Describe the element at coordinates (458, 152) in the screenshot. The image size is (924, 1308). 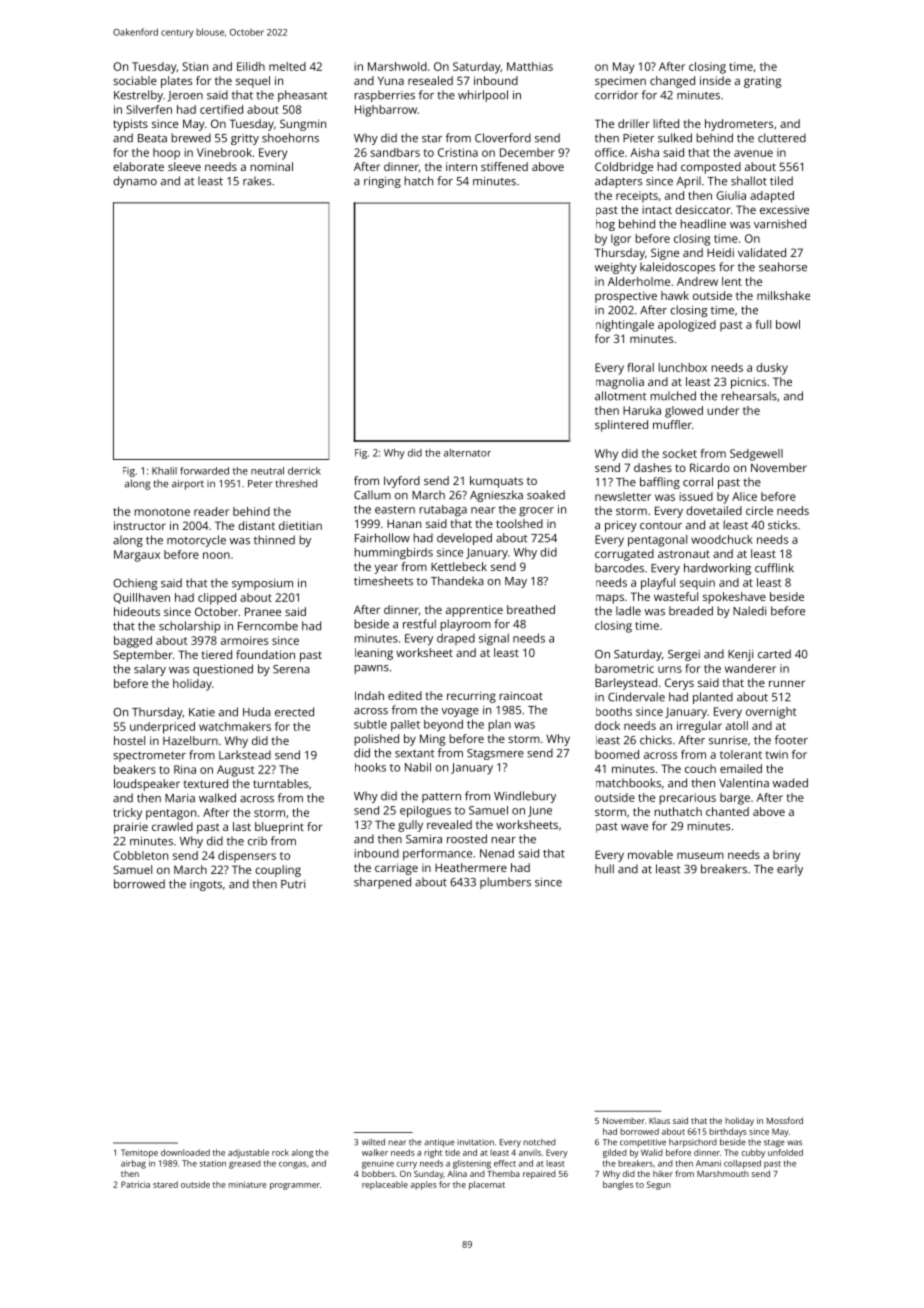
I see `Cristina` at that location.
